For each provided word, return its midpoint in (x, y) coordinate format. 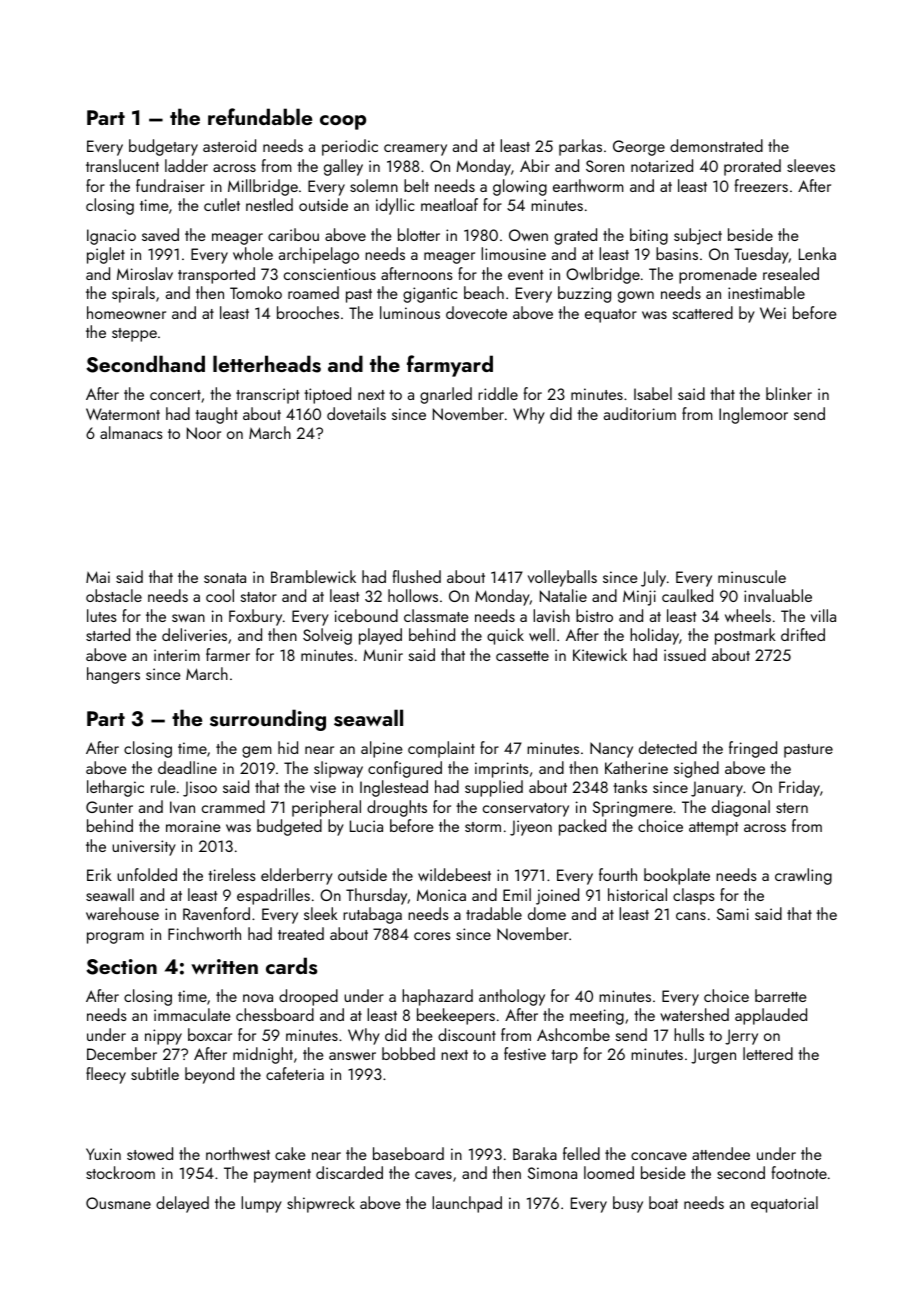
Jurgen (713, 1056)
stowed (150, 1153)
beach (484, 292)
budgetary (163, 147)
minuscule (752, 576)
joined (557, 896)
